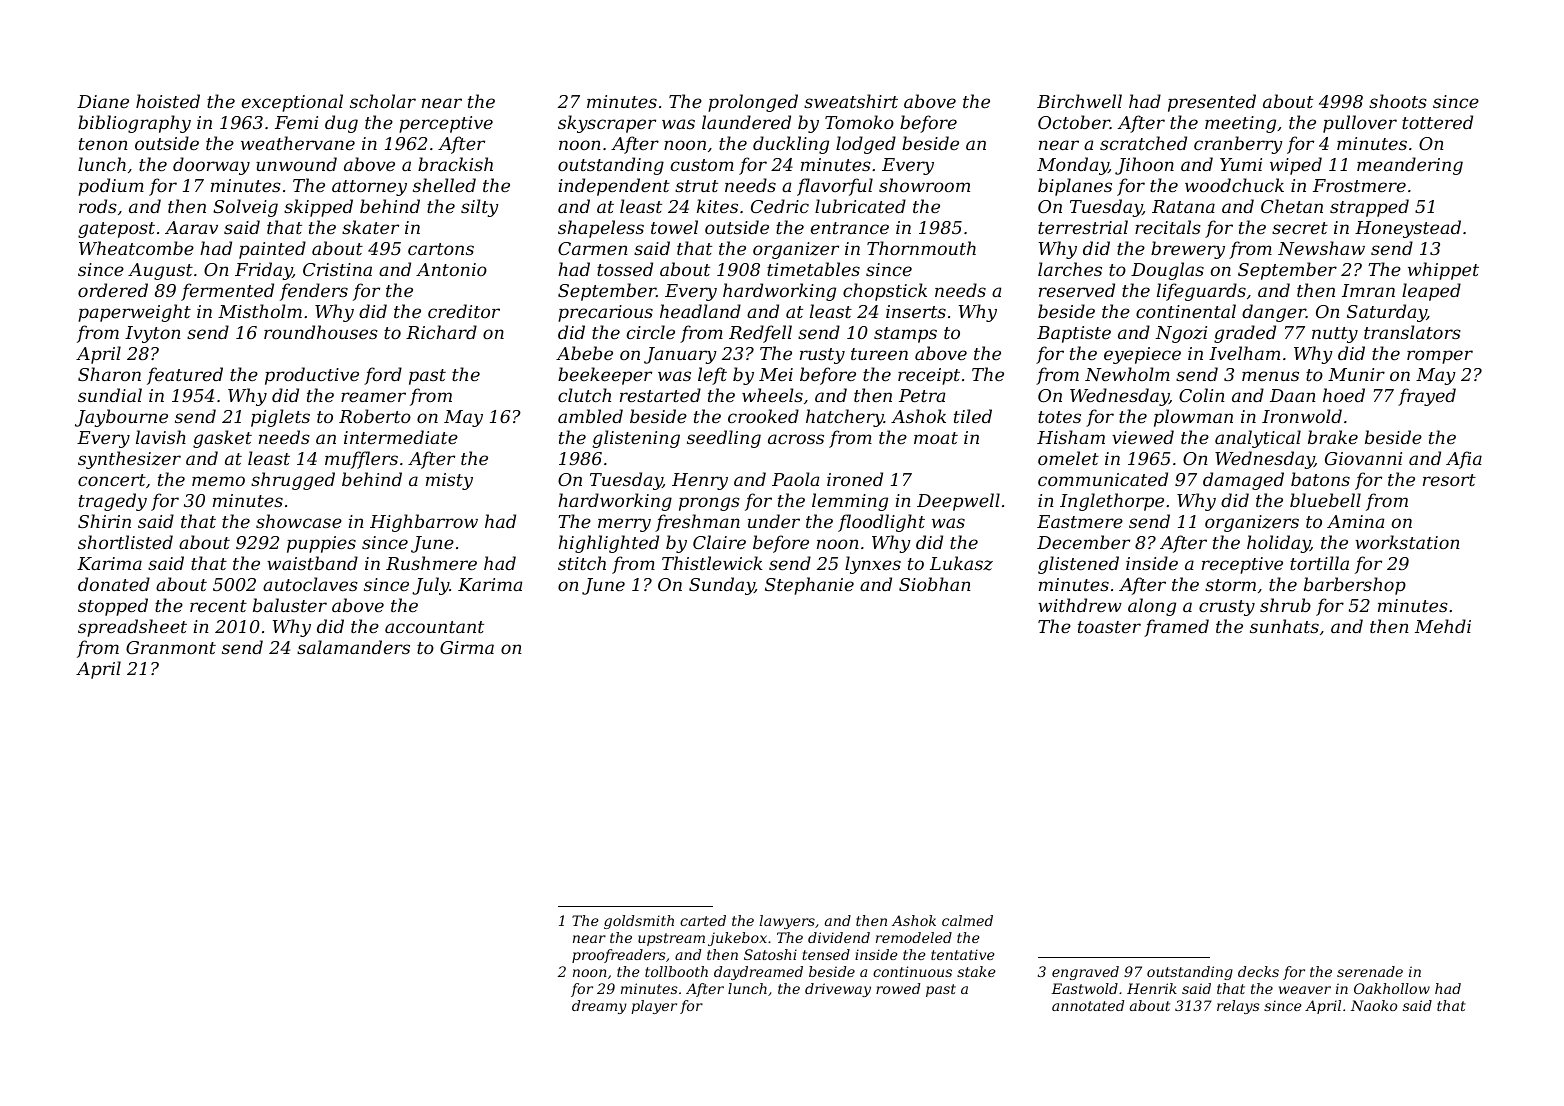 The height and width of the page is (1106, 1564). Describe the element at coordinates (1408, 229) in the page. I see `Honeystead` at that location.
